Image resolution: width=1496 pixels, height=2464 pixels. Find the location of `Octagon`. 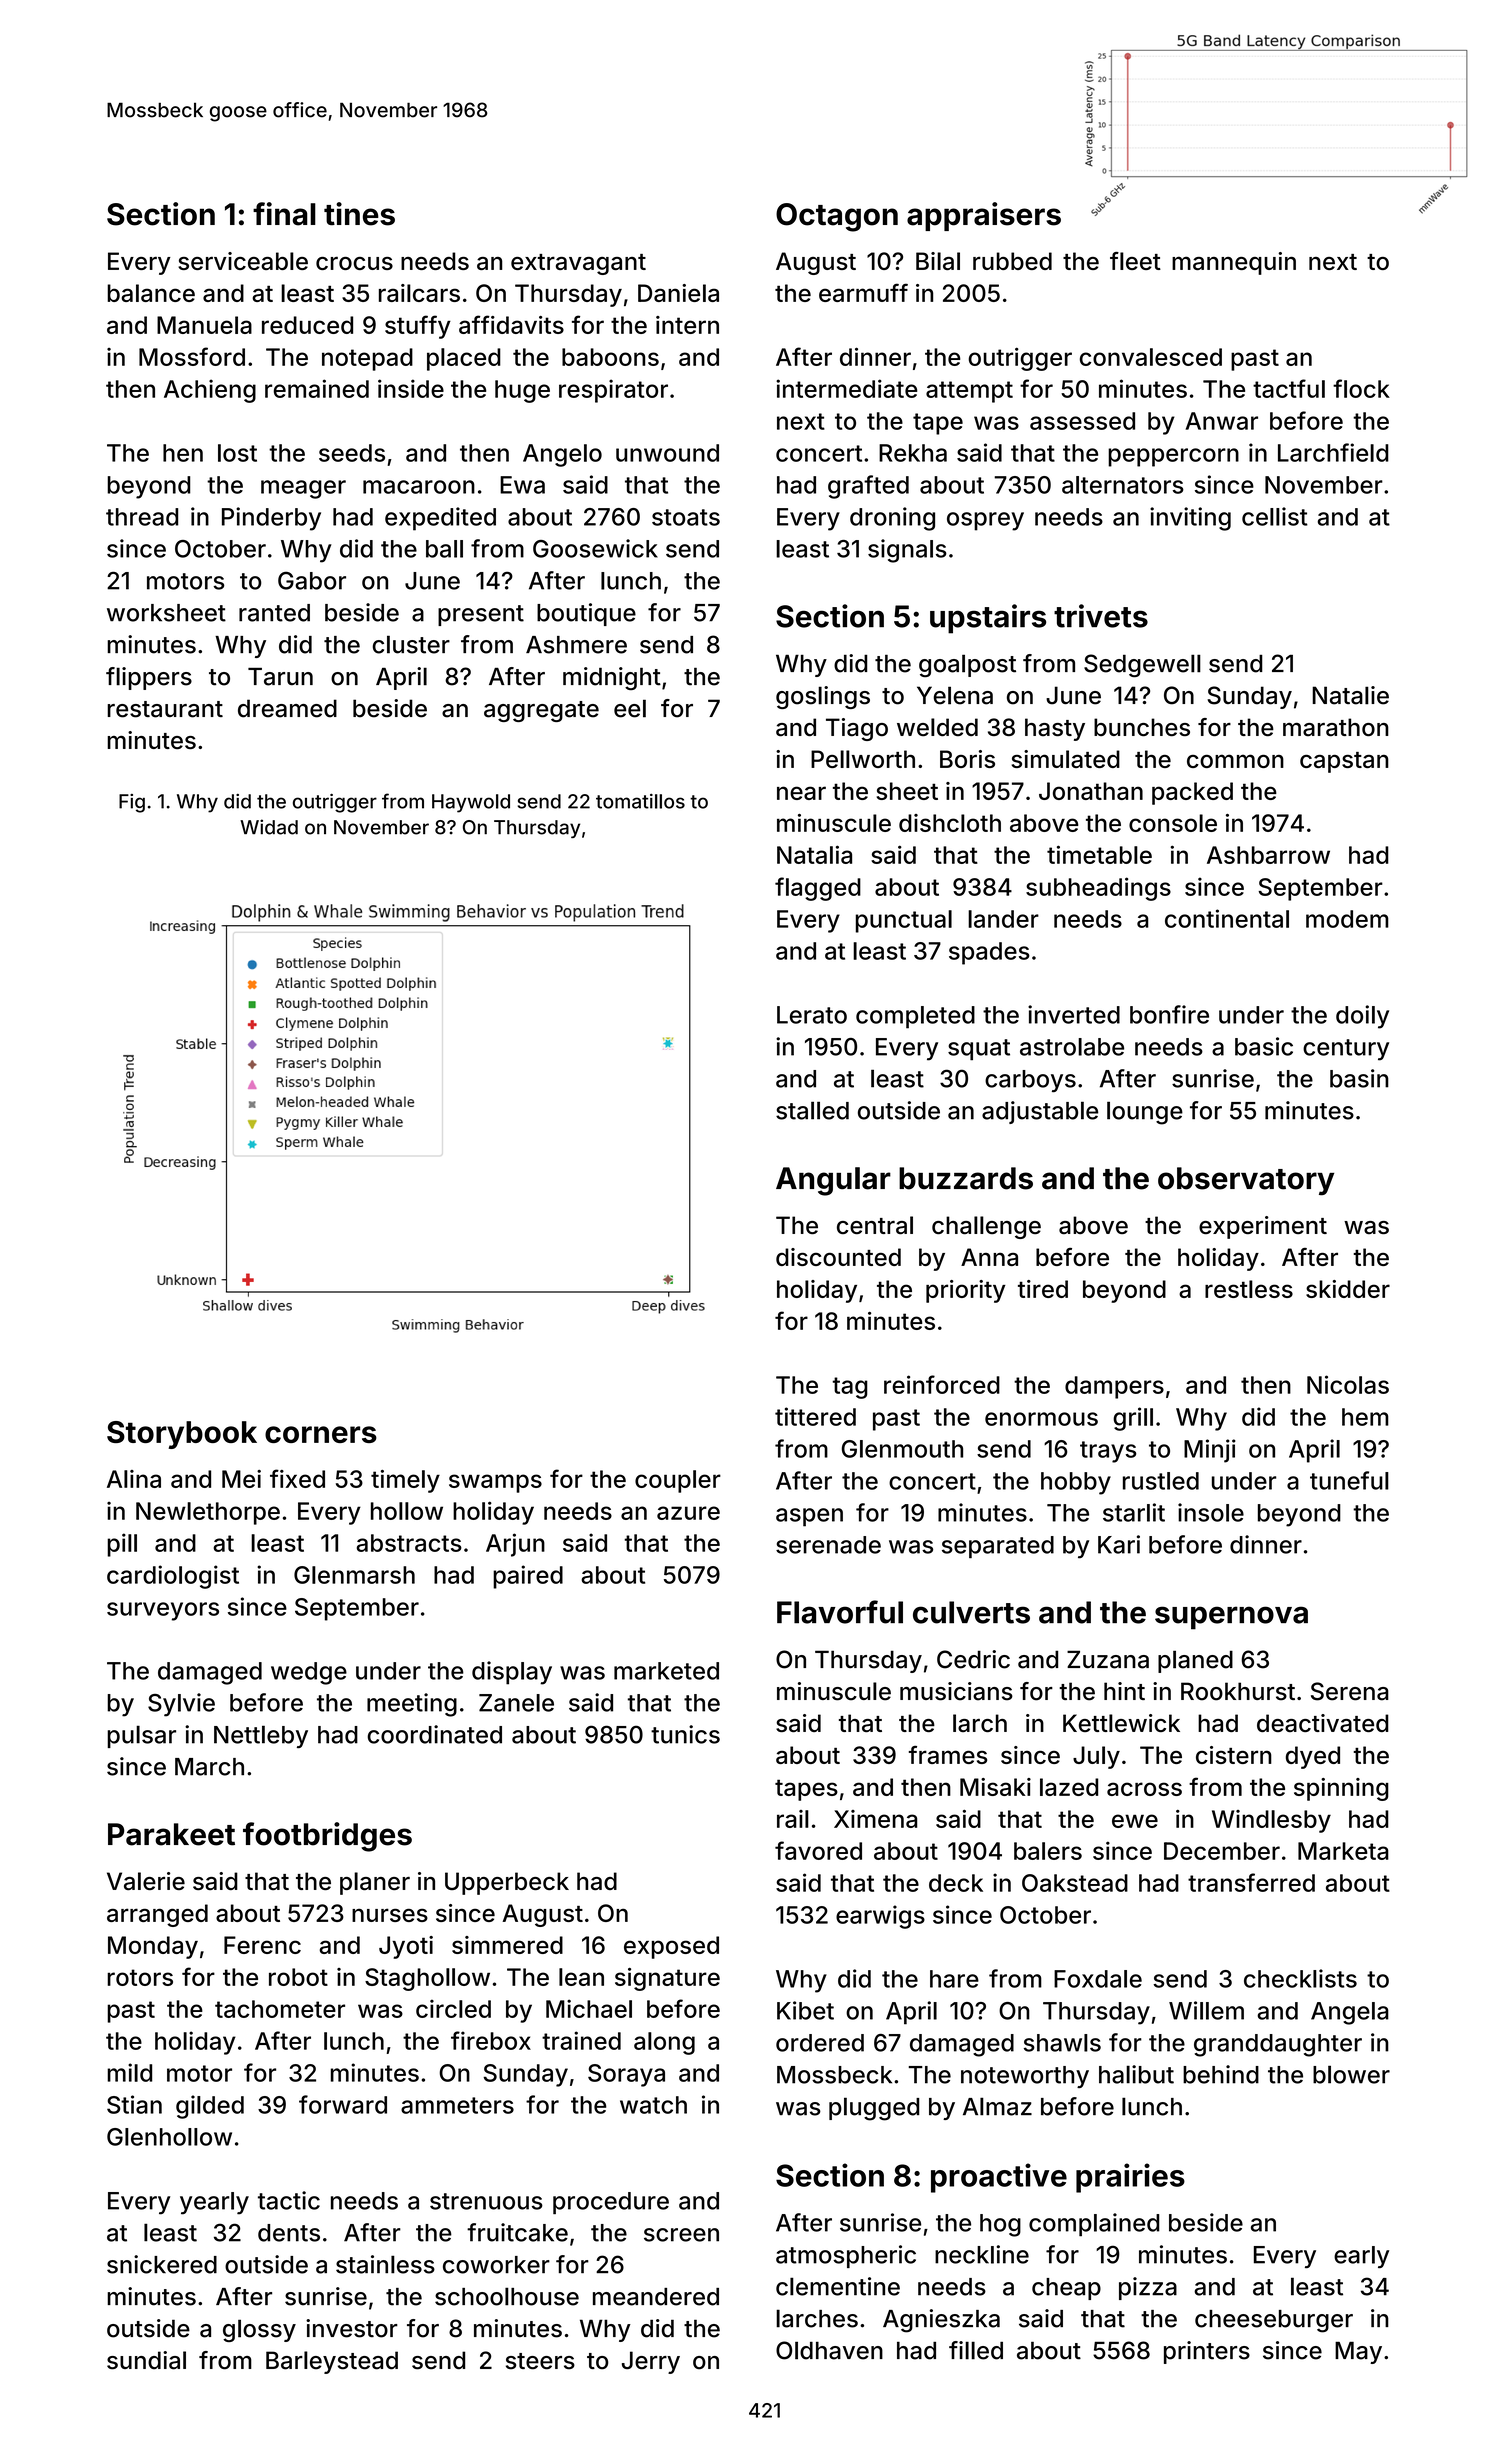

Octagon is located at coordinates (837, 217).
